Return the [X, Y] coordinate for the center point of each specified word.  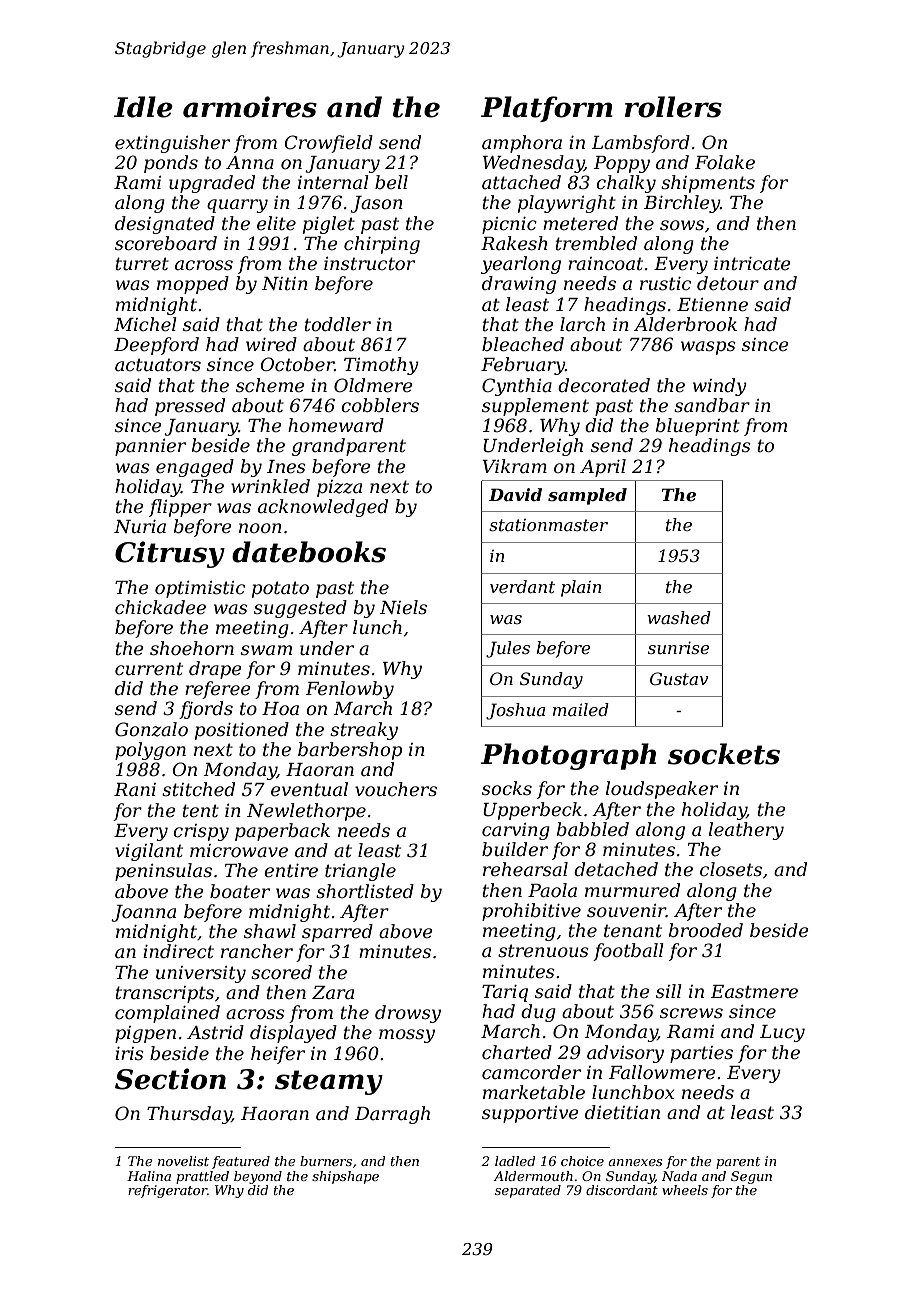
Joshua [515, 711]
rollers [673, 107]
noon [260, 528]
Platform [547, 109]
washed [679, 617]
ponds [171, 164]
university [201, 974]
